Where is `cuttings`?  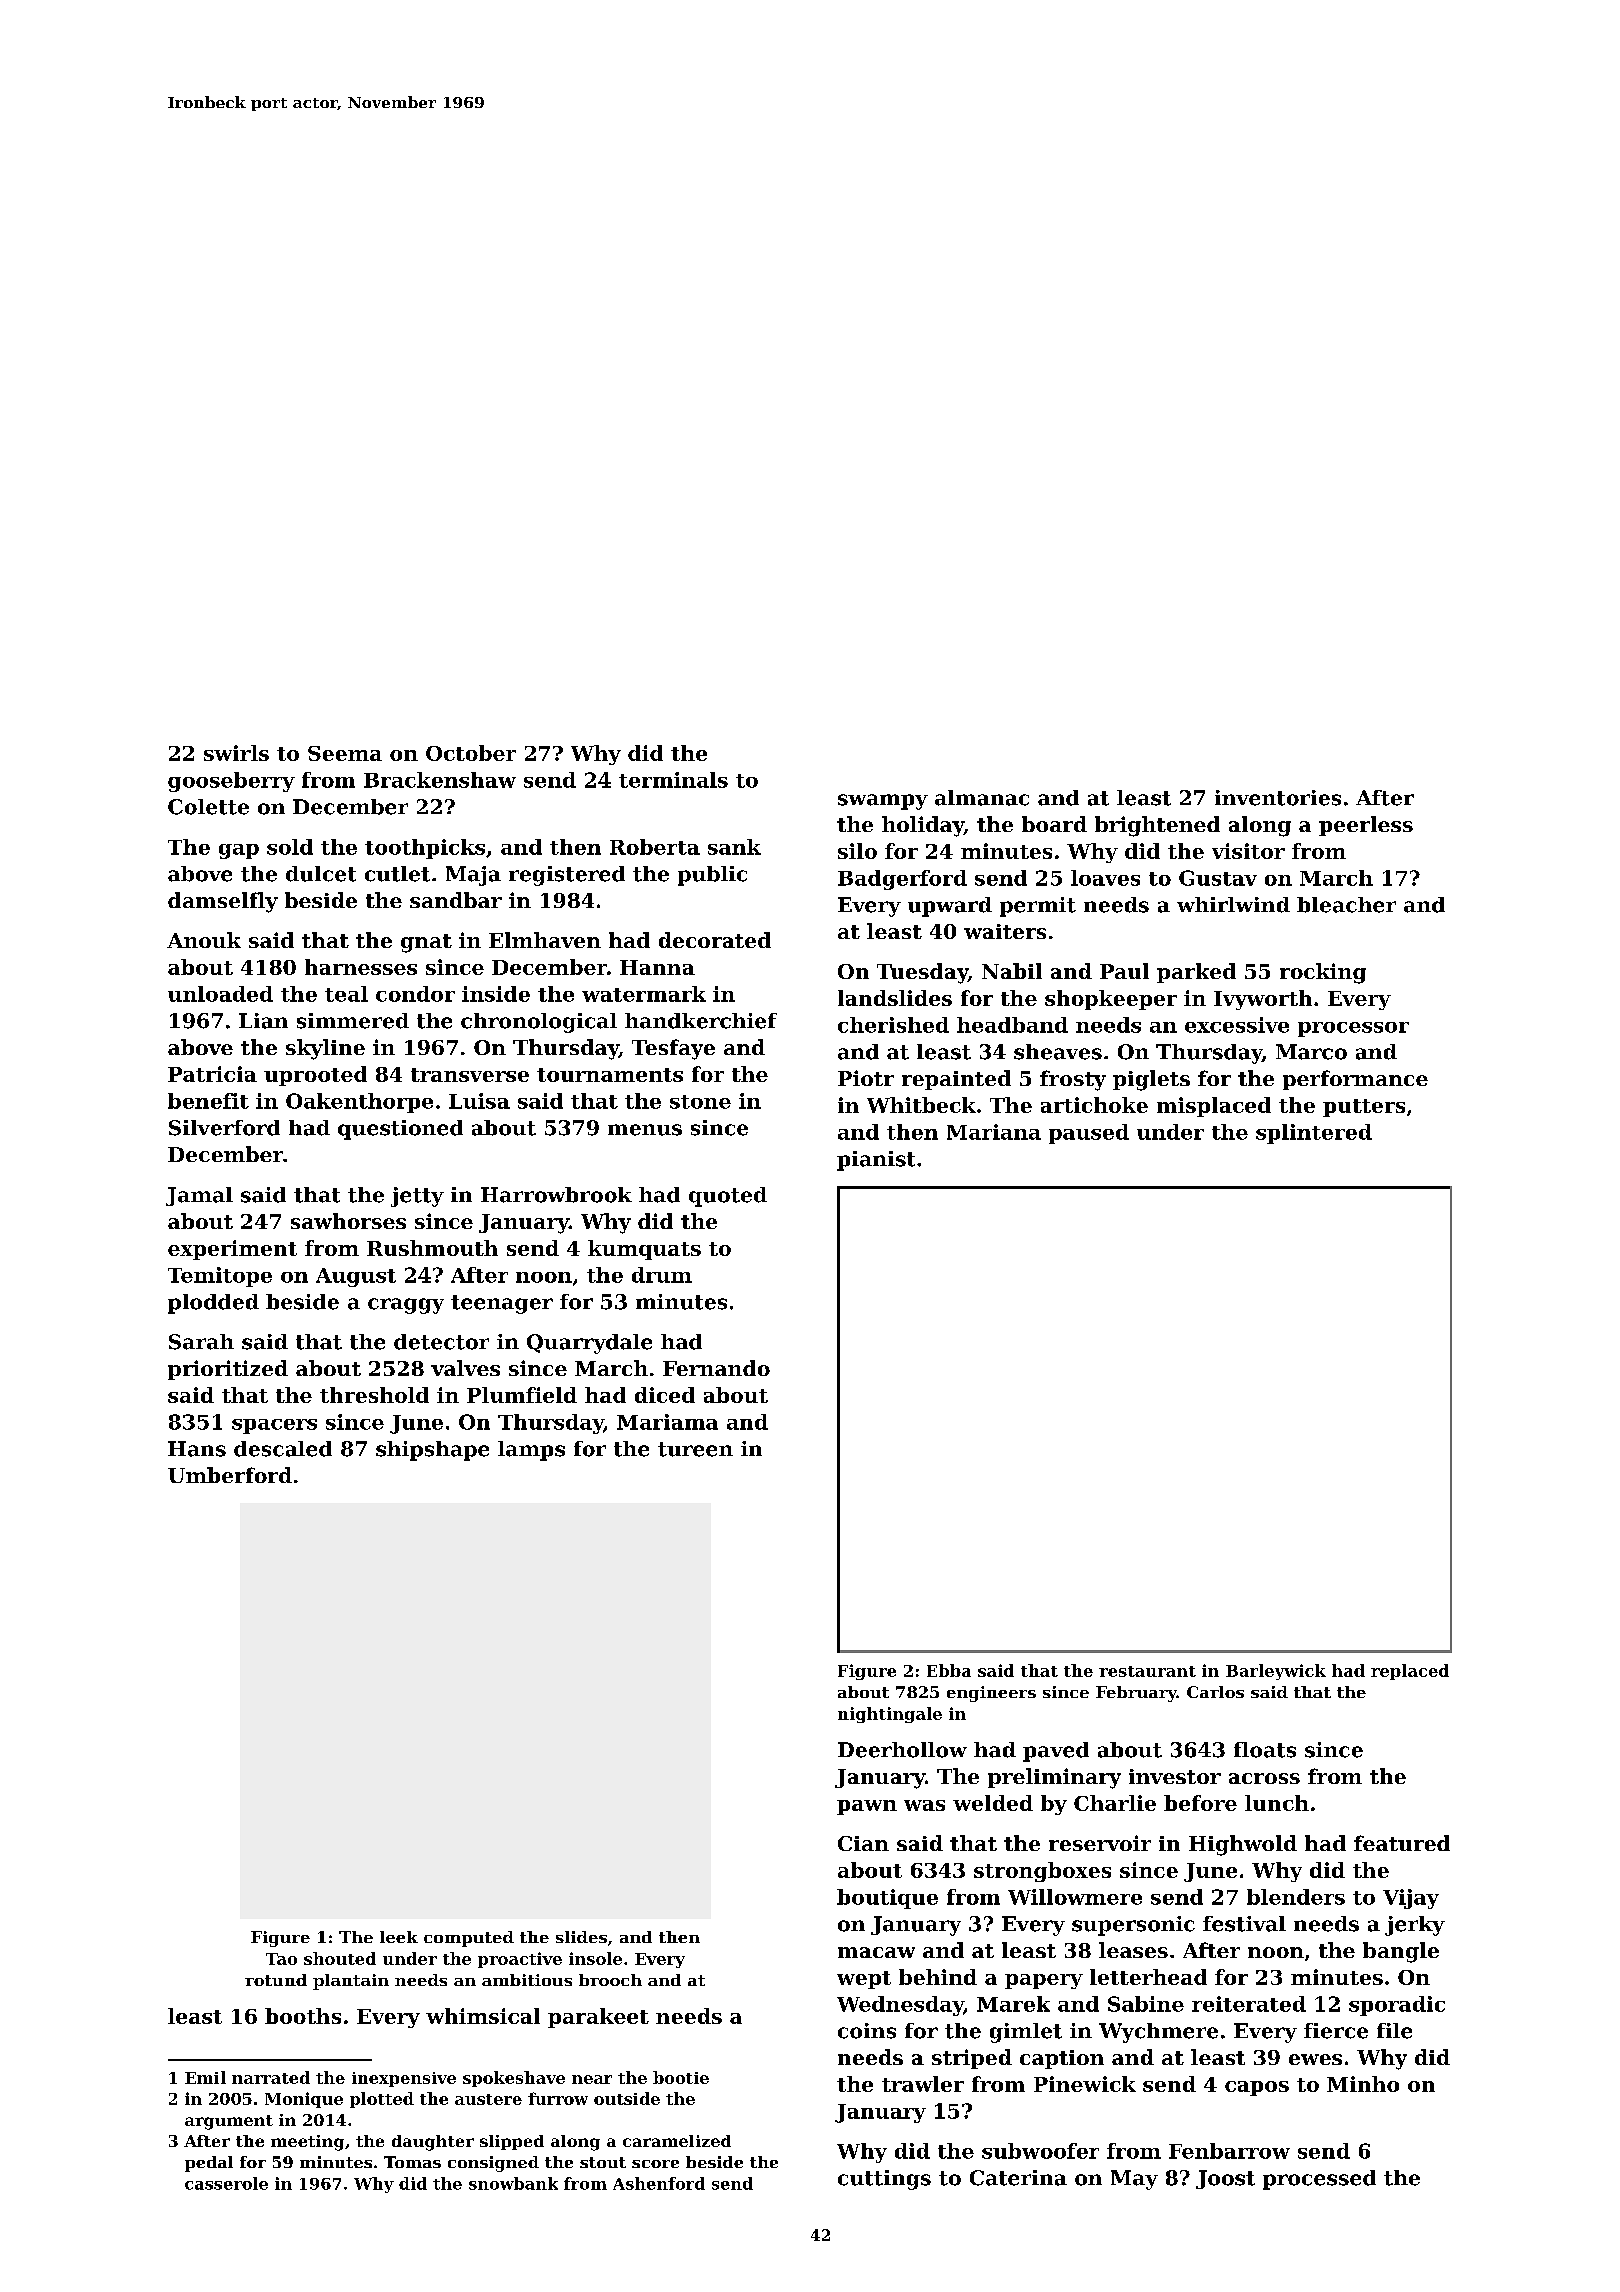
cuttings is located at coordinates (884, 2180).
